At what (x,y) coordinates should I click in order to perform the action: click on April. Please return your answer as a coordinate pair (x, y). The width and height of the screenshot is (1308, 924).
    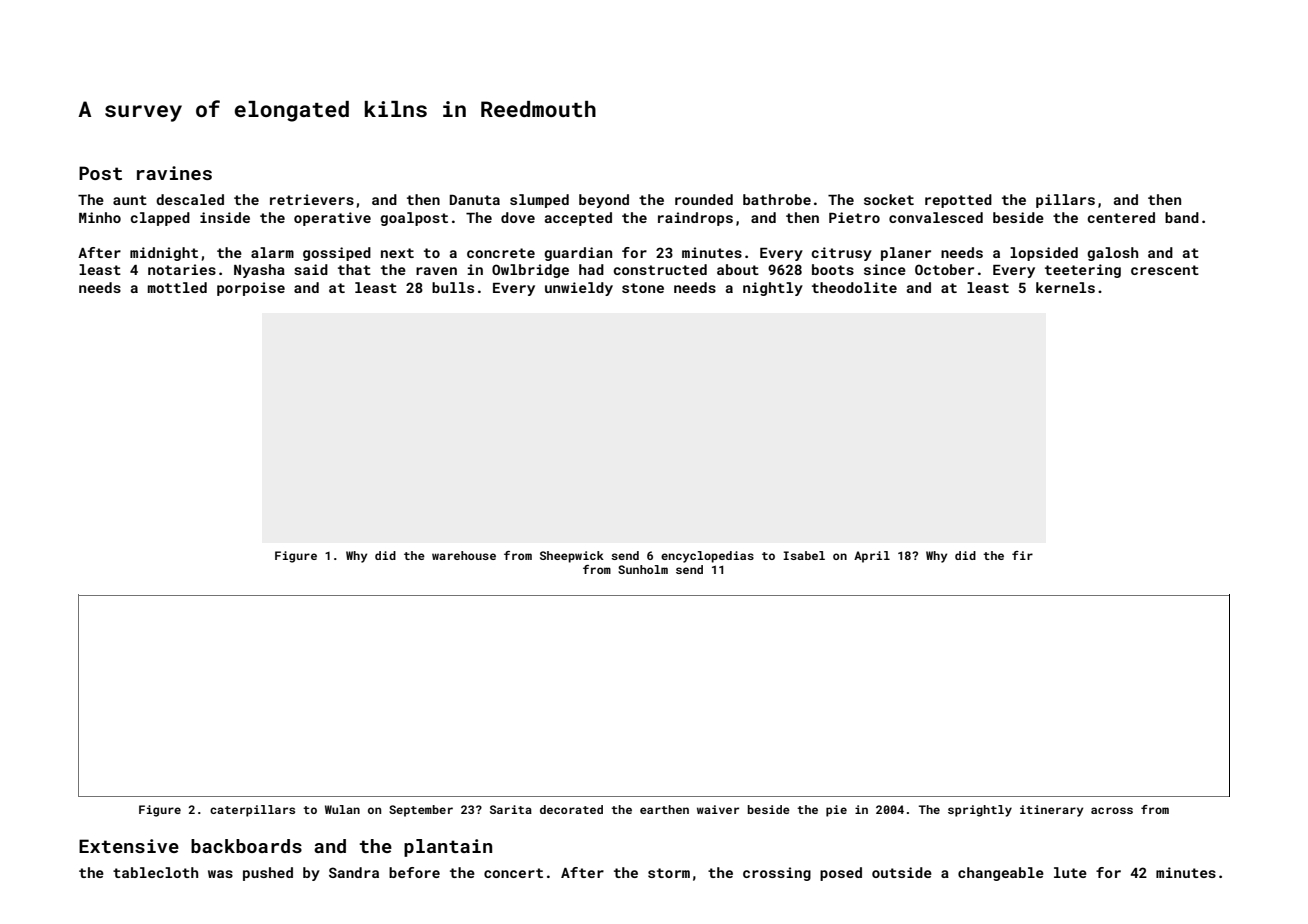
    Looking at the image, I should click on (872, 557).
